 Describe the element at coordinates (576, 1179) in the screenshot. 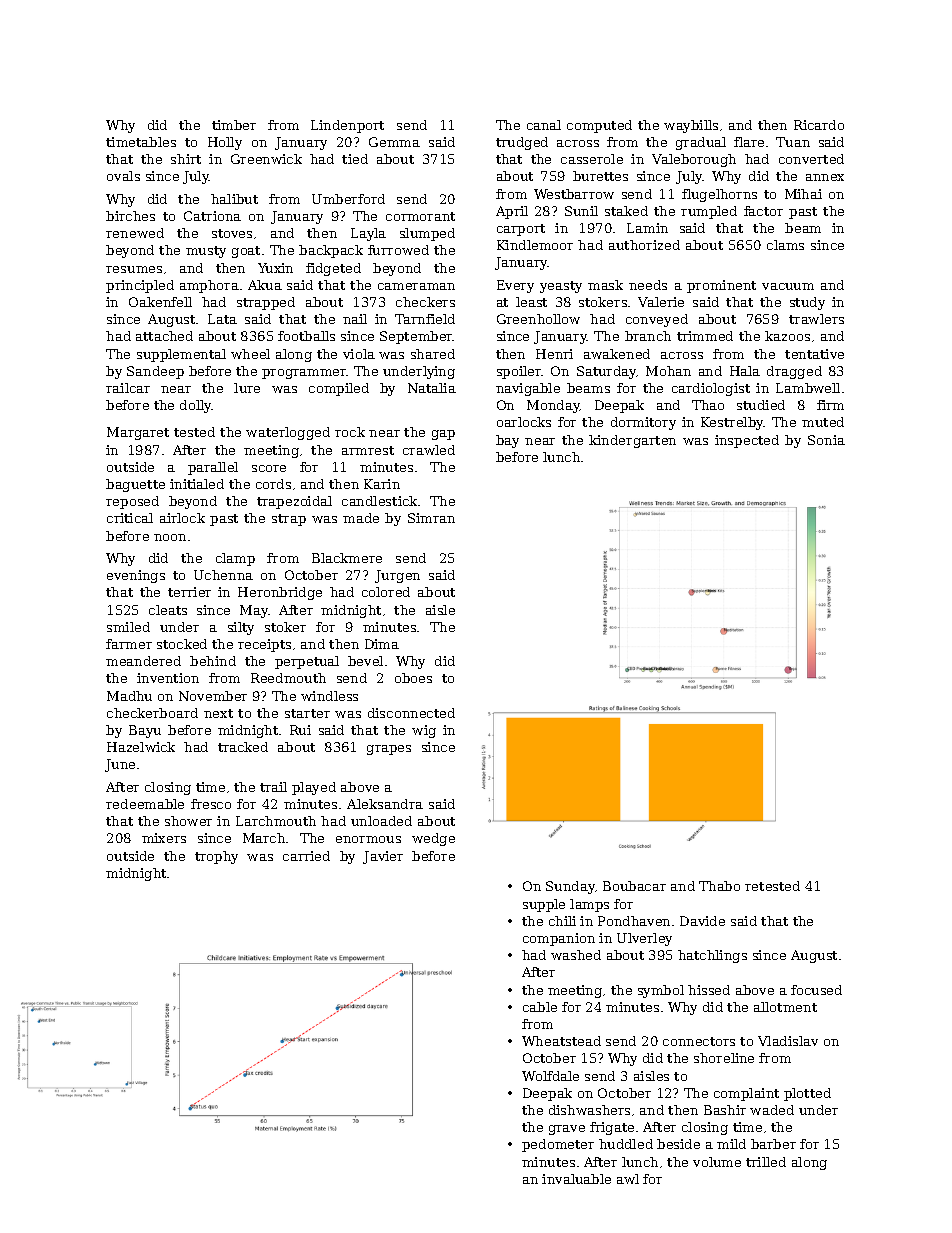

I see `invaluable` at that location.
